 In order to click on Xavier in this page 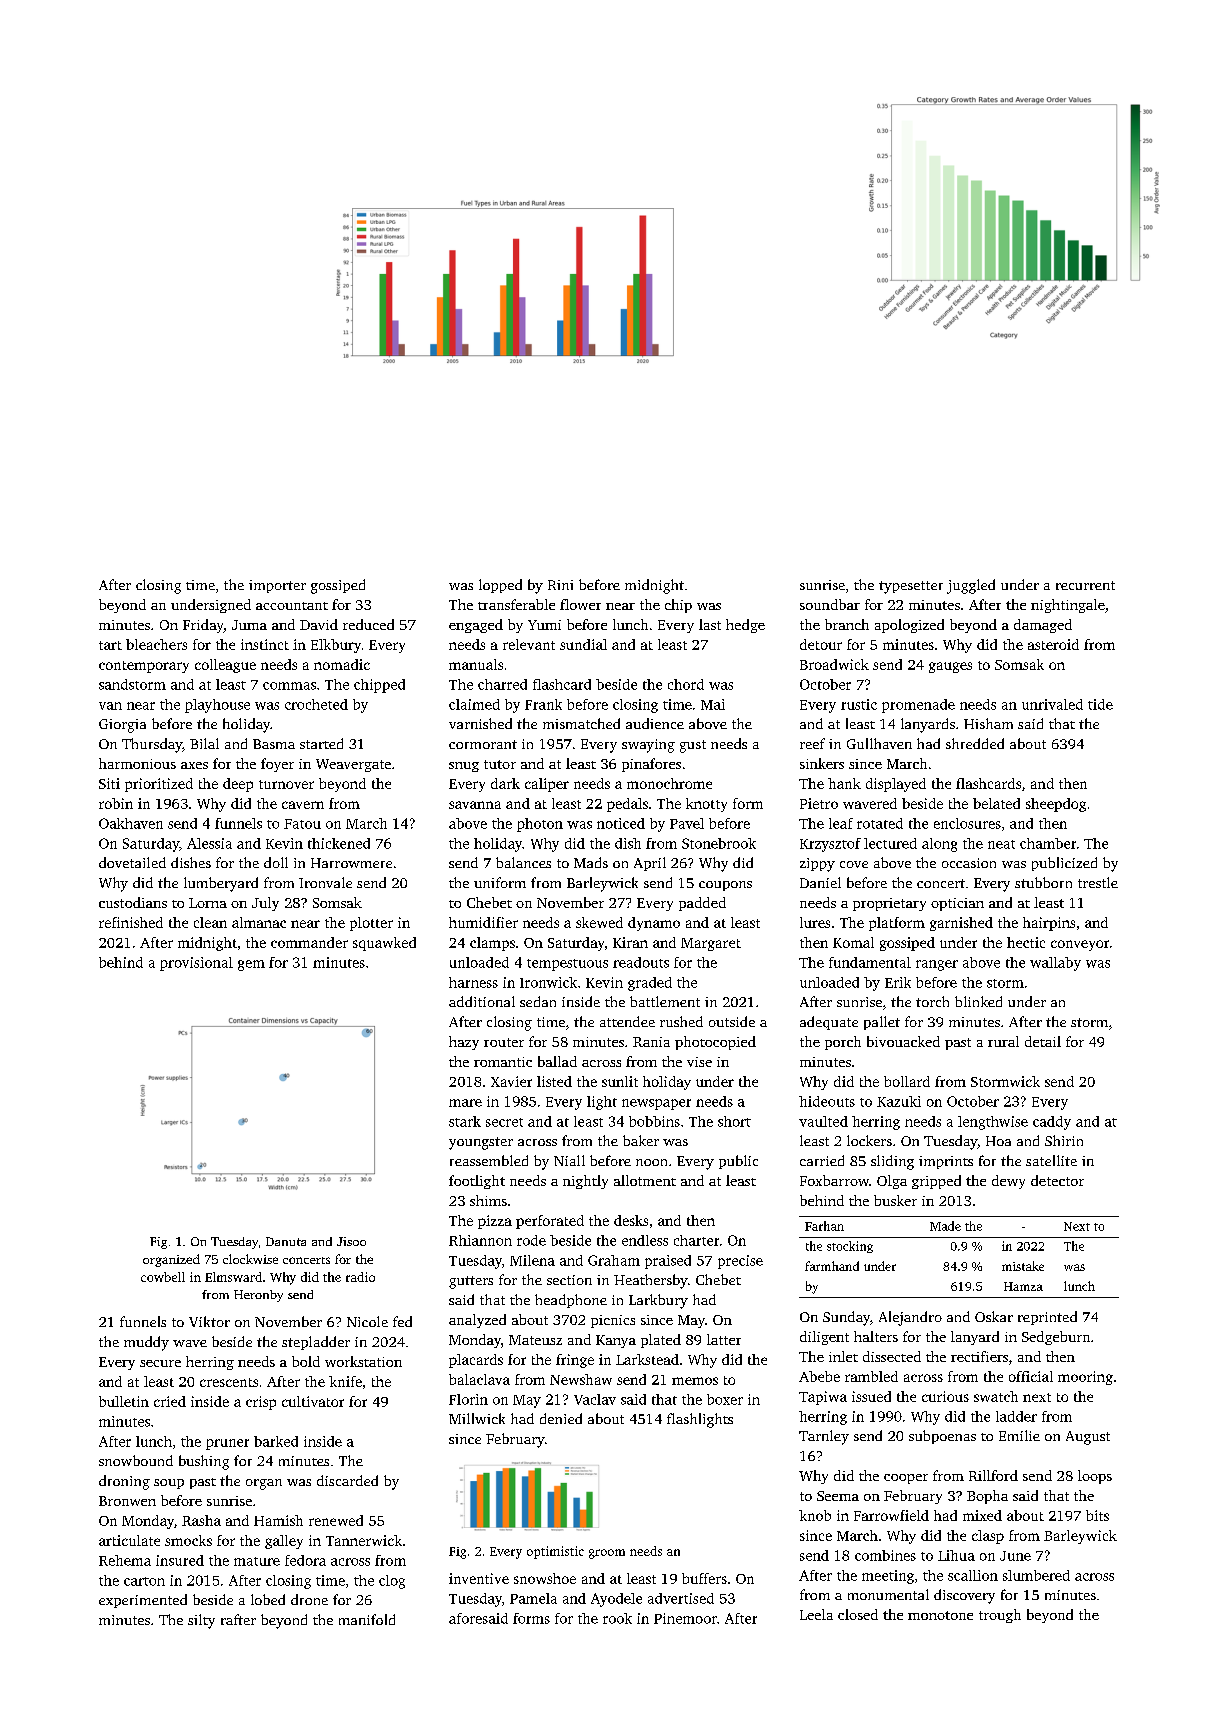, I will do `click(511, 1081)`.
